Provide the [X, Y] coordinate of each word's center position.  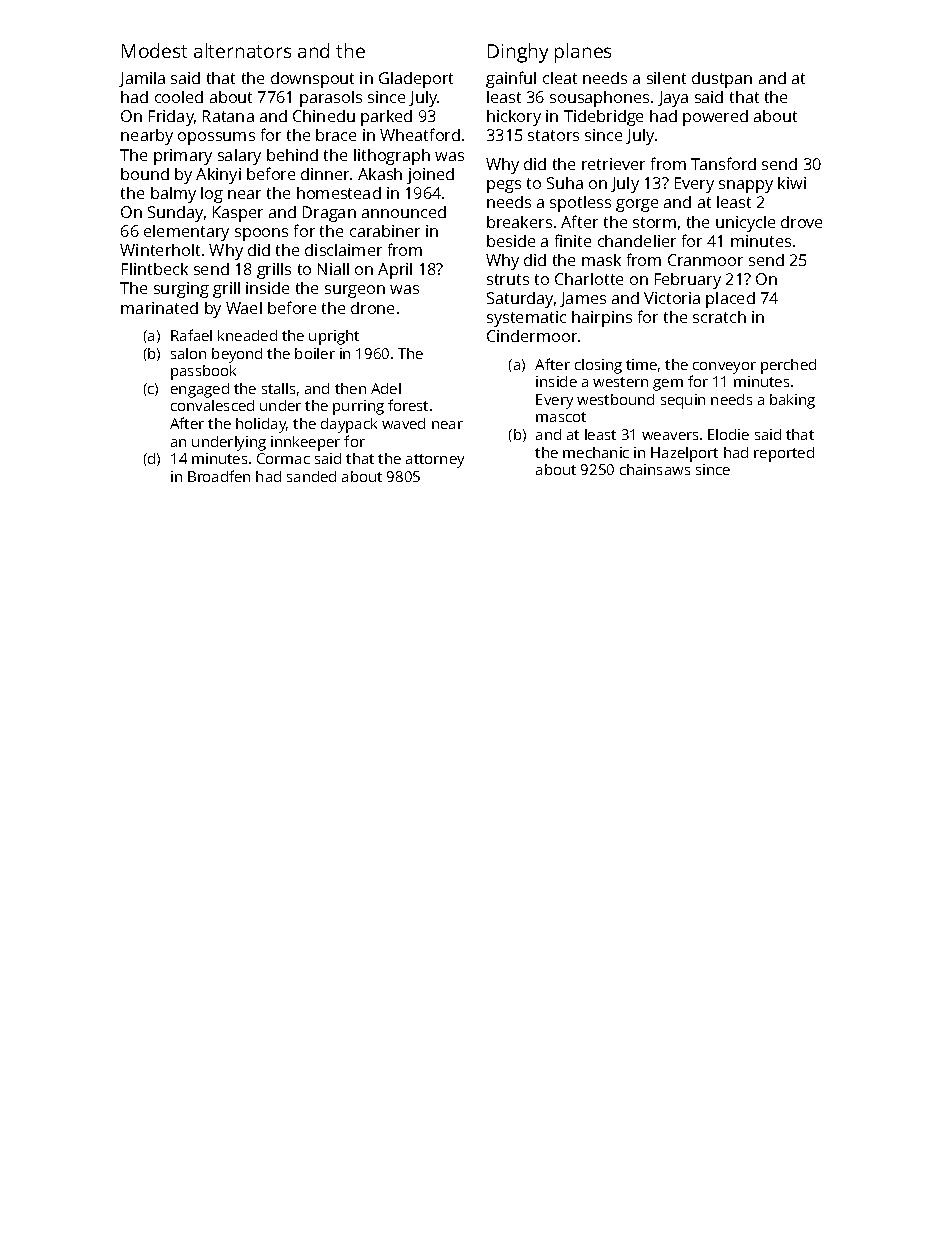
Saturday [520, 300]
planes [583, 53]
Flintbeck [155, 269]
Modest [154, 50]
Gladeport [416, 80]
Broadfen [219, 476]
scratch [719, 317]
